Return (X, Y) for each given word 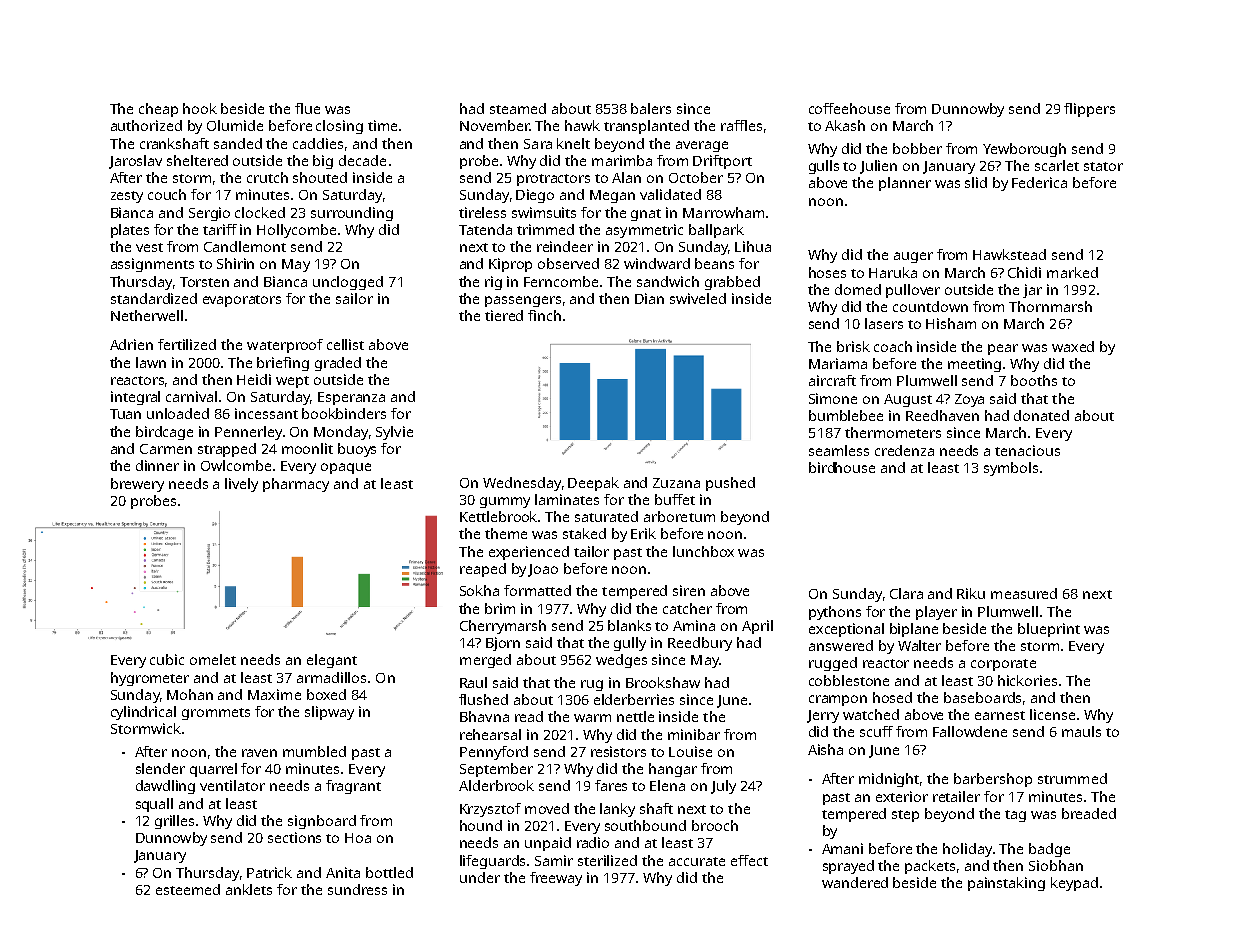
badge (1049, 850)
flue (307, 108)
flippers (1089, 110)
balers (651, 108)
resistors (618, 751)
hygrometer (150, 679)
